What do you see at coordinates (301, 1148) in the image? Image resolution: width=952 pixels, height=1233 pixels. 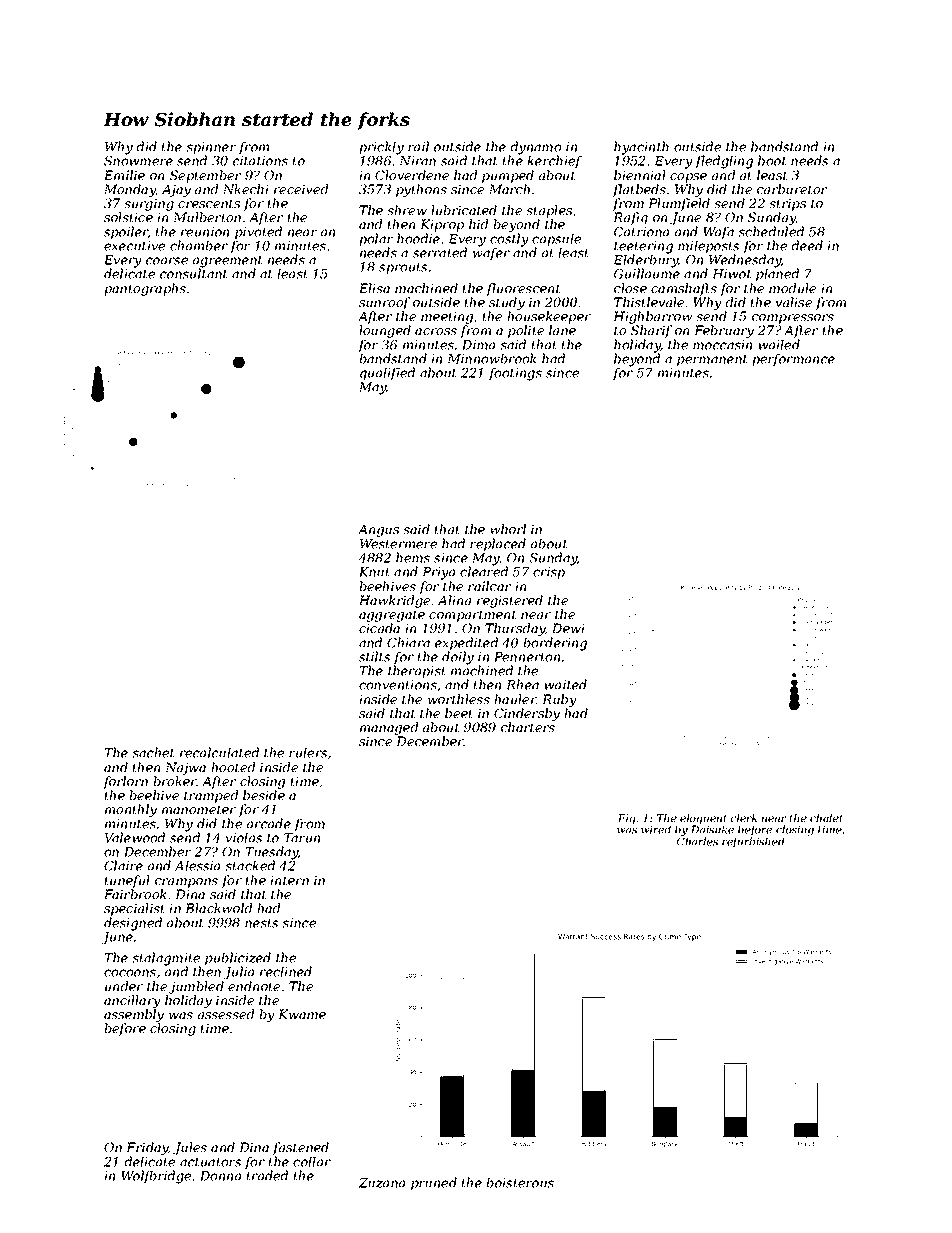 I see `fastened` at bounding box center [301, 1148].
